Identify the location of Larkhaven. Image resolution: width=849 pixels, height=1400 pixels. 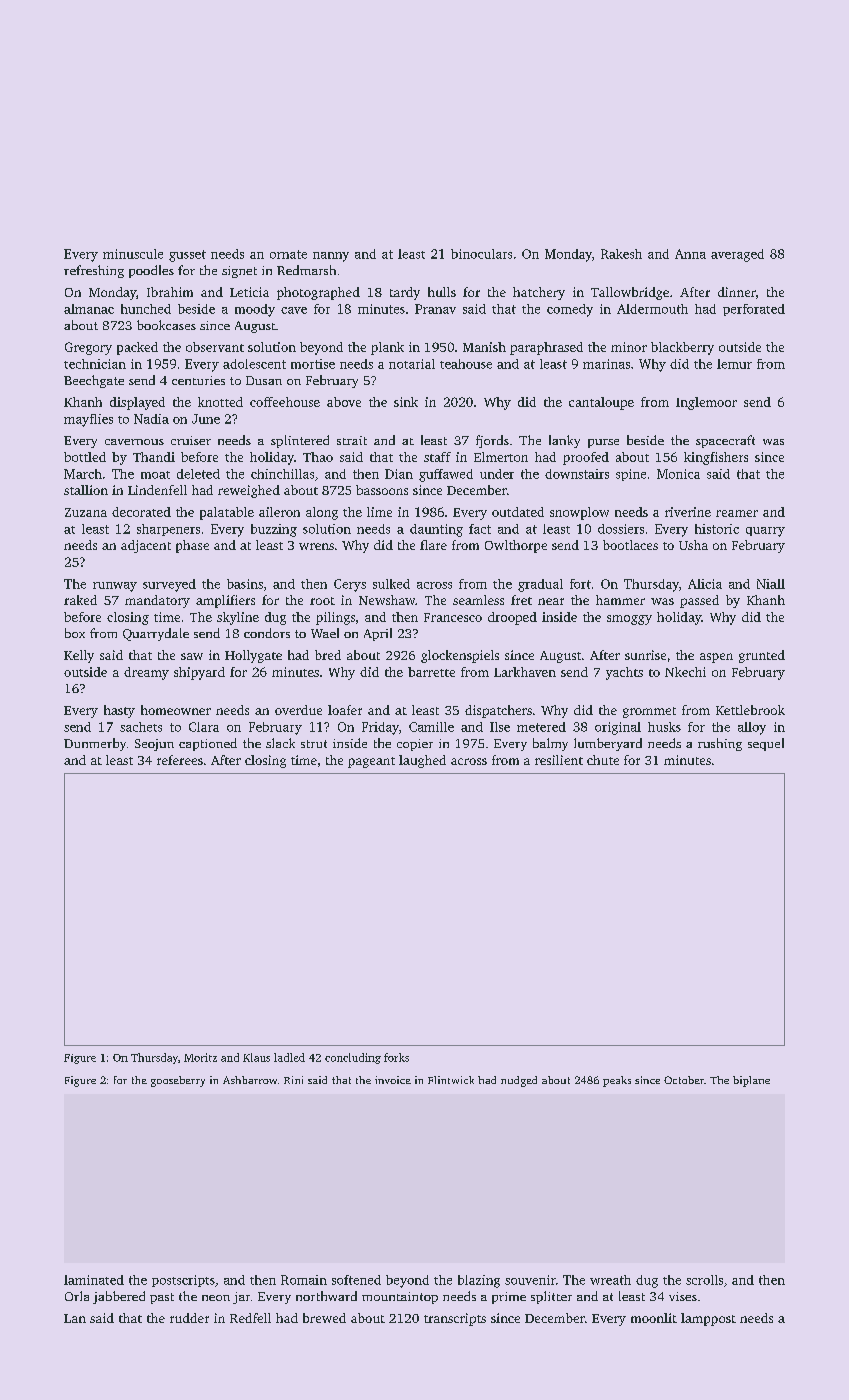
(525, 672).
